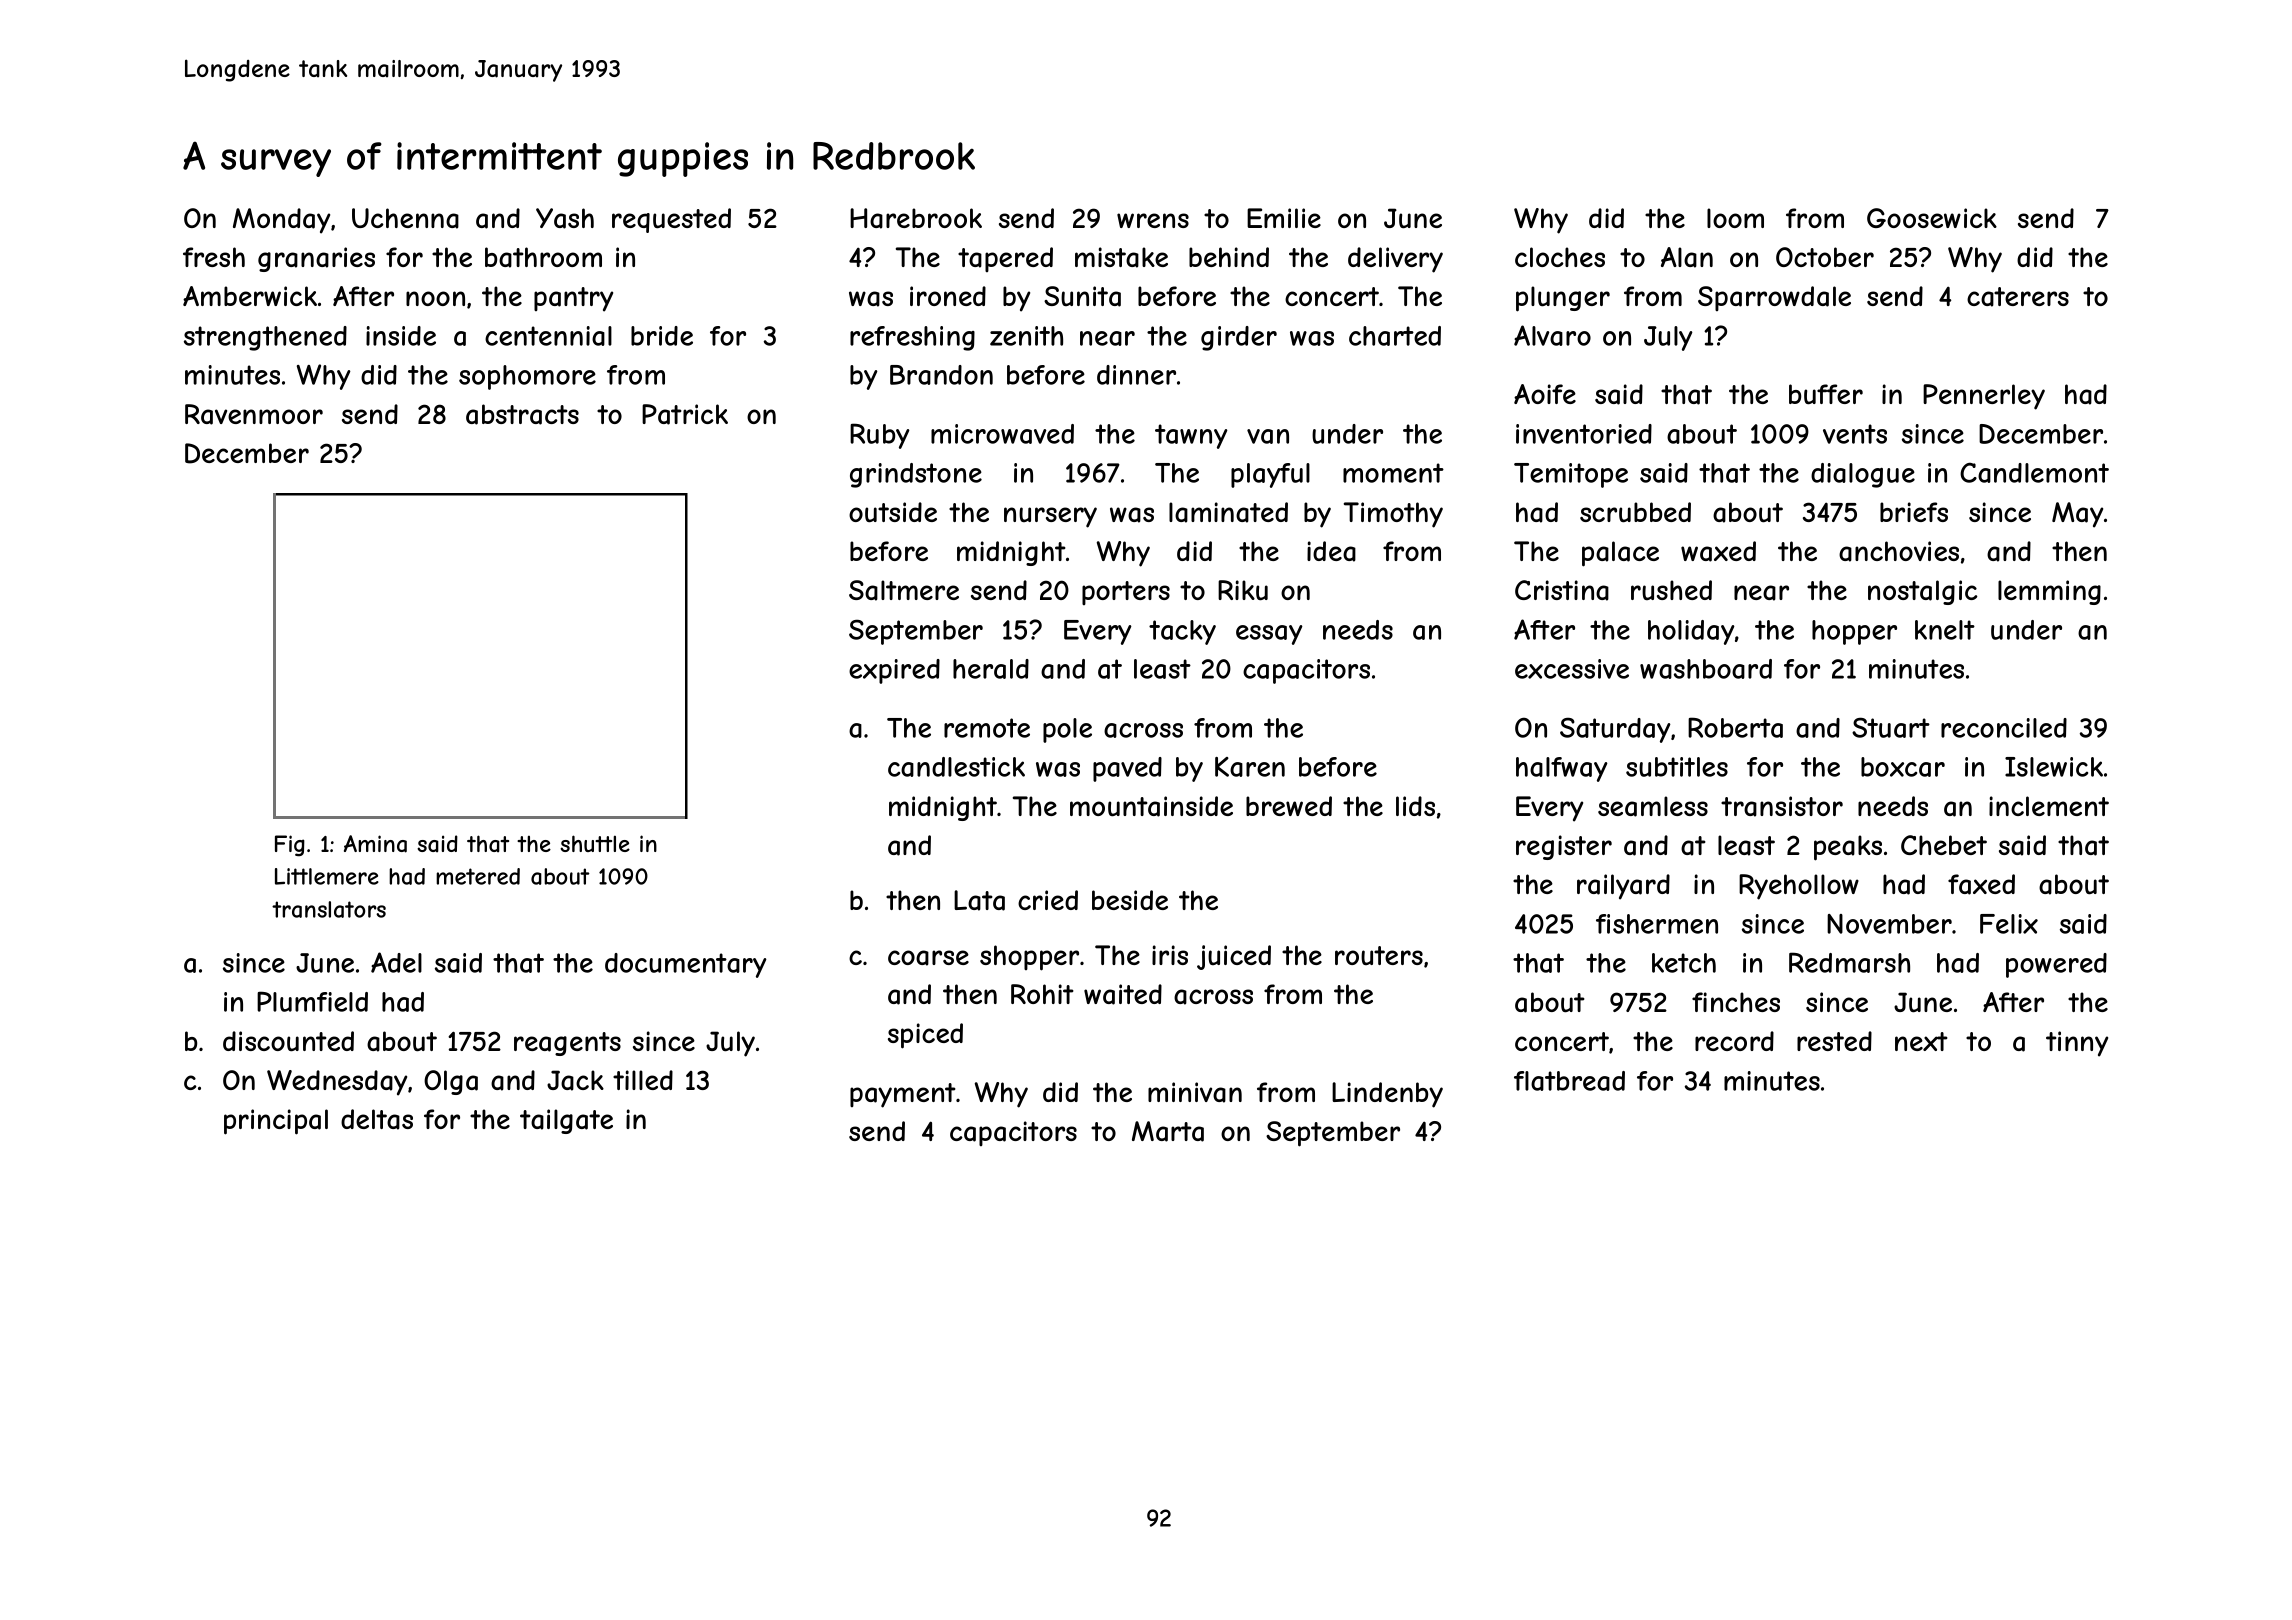  Describe the element at coordinates (1799, 887) in the screenshot. I see `Ryehollow` at that location.
